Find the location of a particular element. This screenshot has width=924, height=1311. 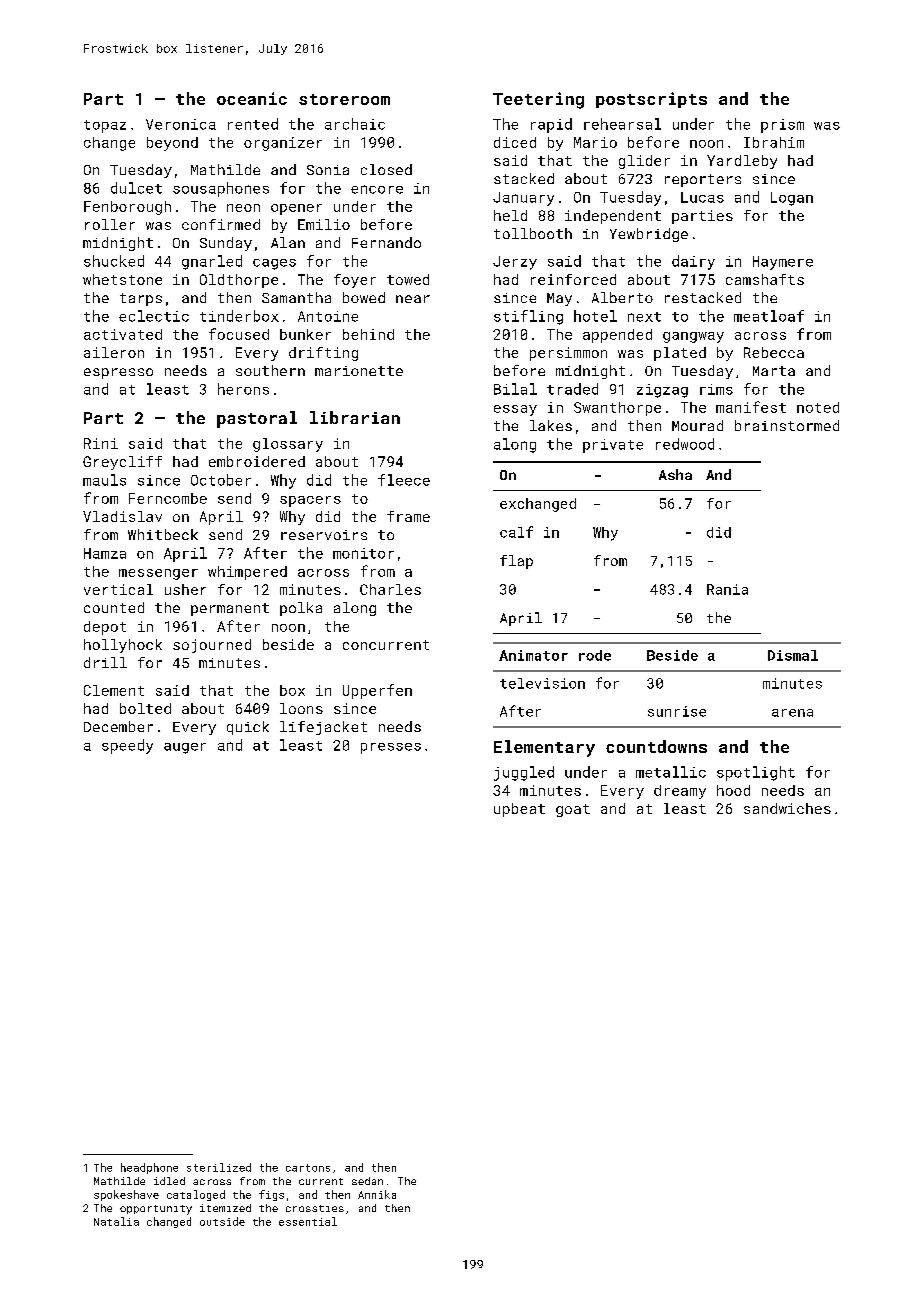

neon is located at coordinates (243, 208).
